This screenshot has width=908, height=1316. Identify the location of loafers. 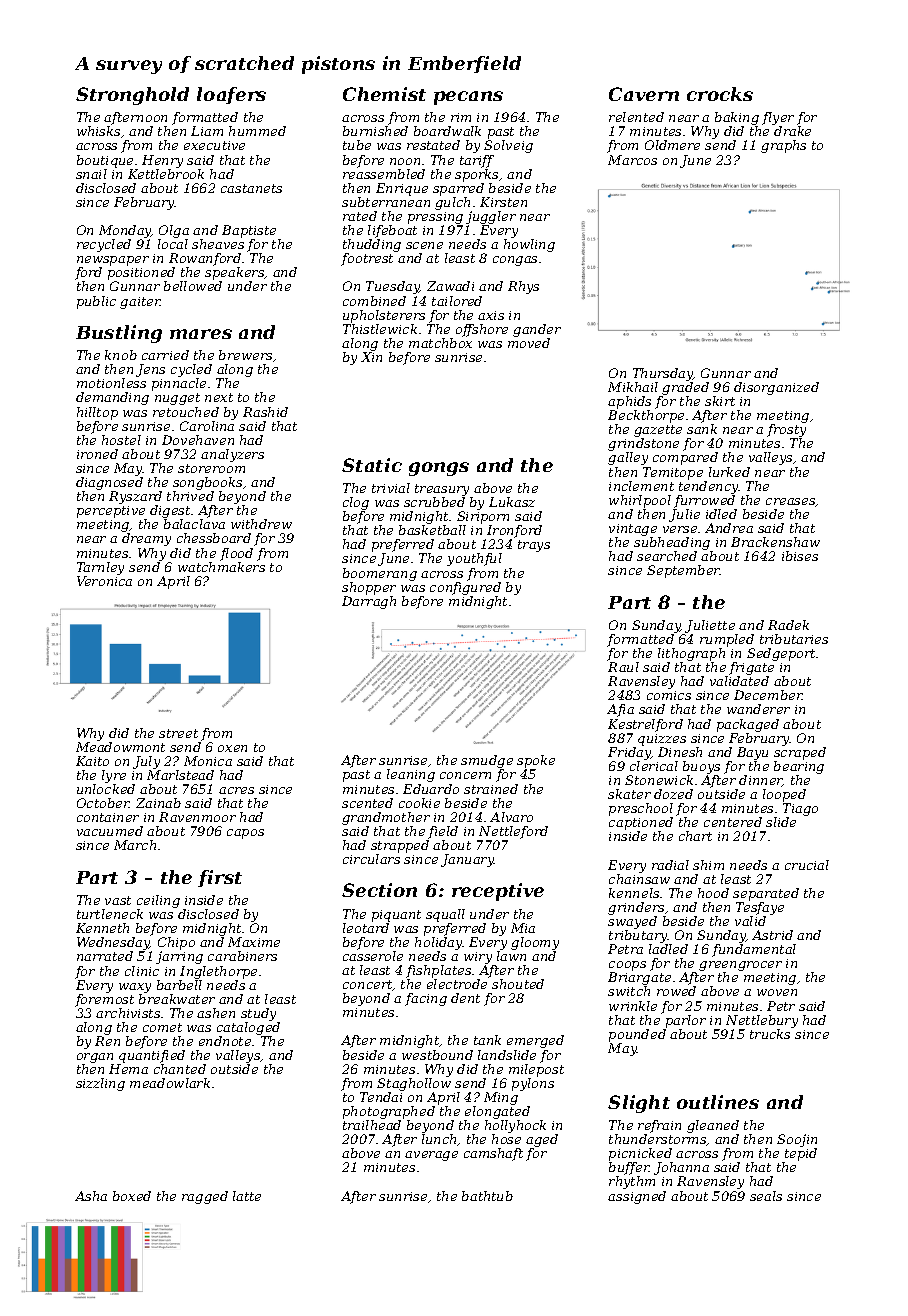
(231, 95).
